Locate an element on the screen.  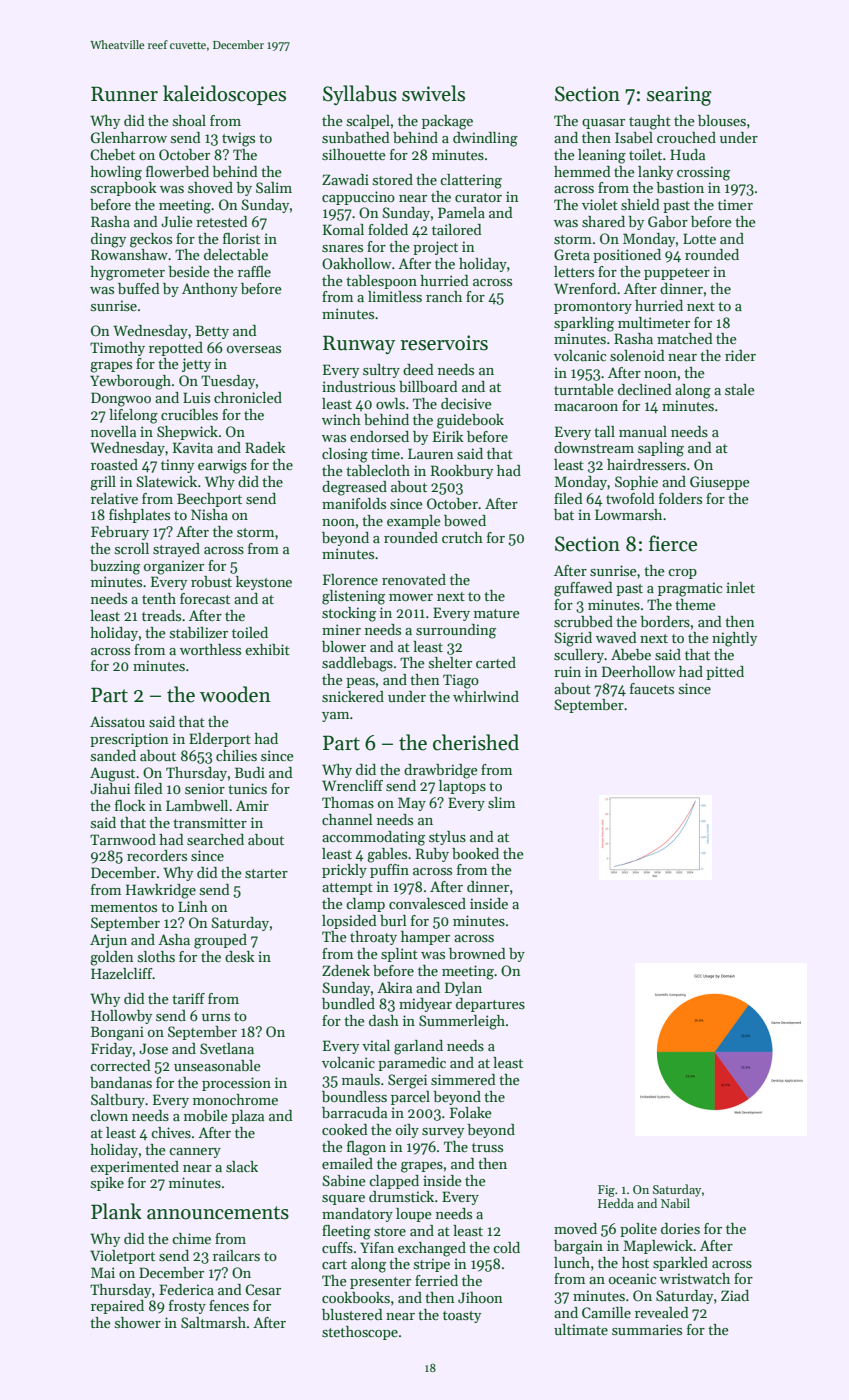
Ziad is located at coordinates (735, 1295).
